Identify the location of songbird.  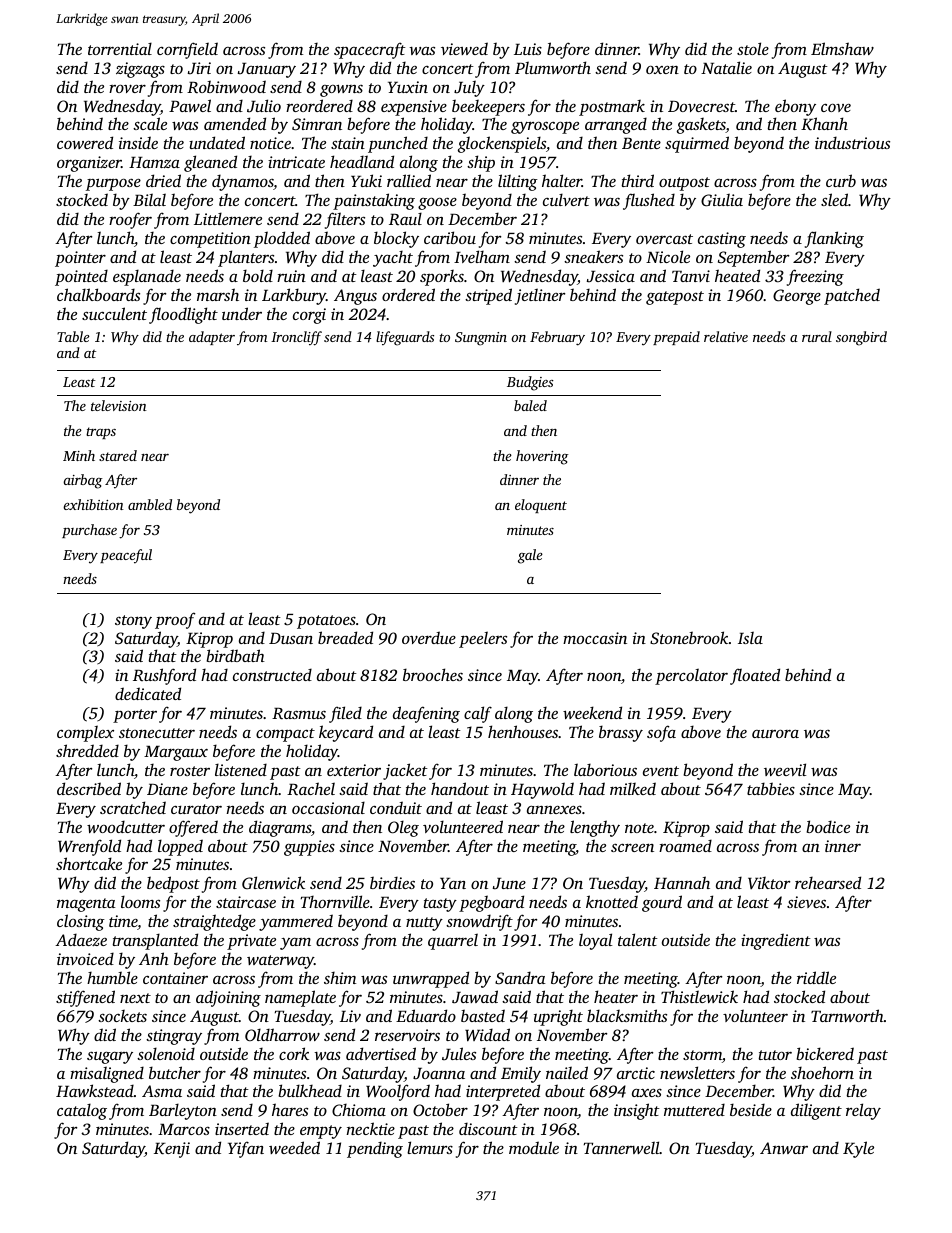
(861, 338).
